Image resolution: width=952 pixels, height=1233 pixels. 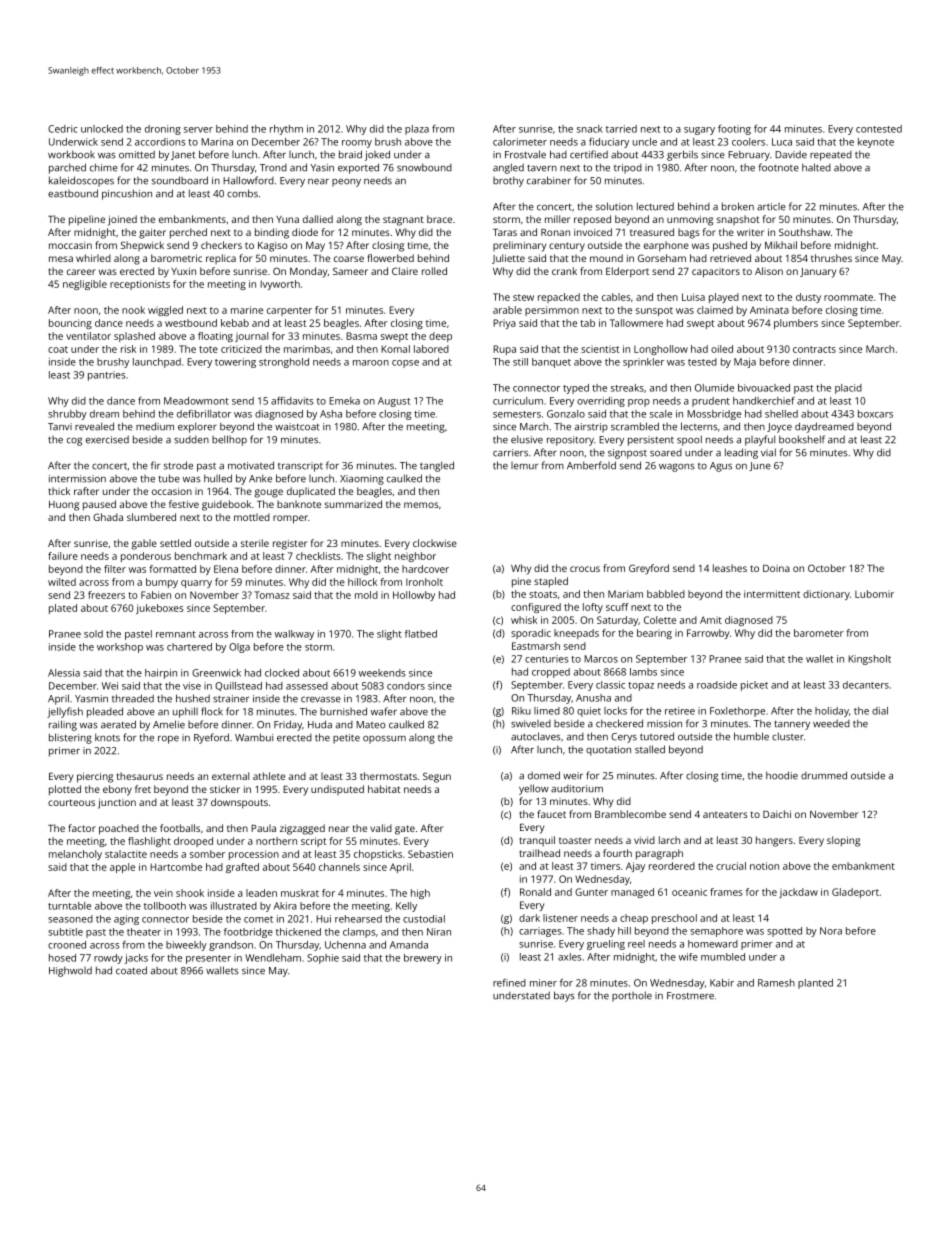 What do you see at coordinates (64, 673) in the document?
I see `Alessia` at bounding box center [64, 673].
